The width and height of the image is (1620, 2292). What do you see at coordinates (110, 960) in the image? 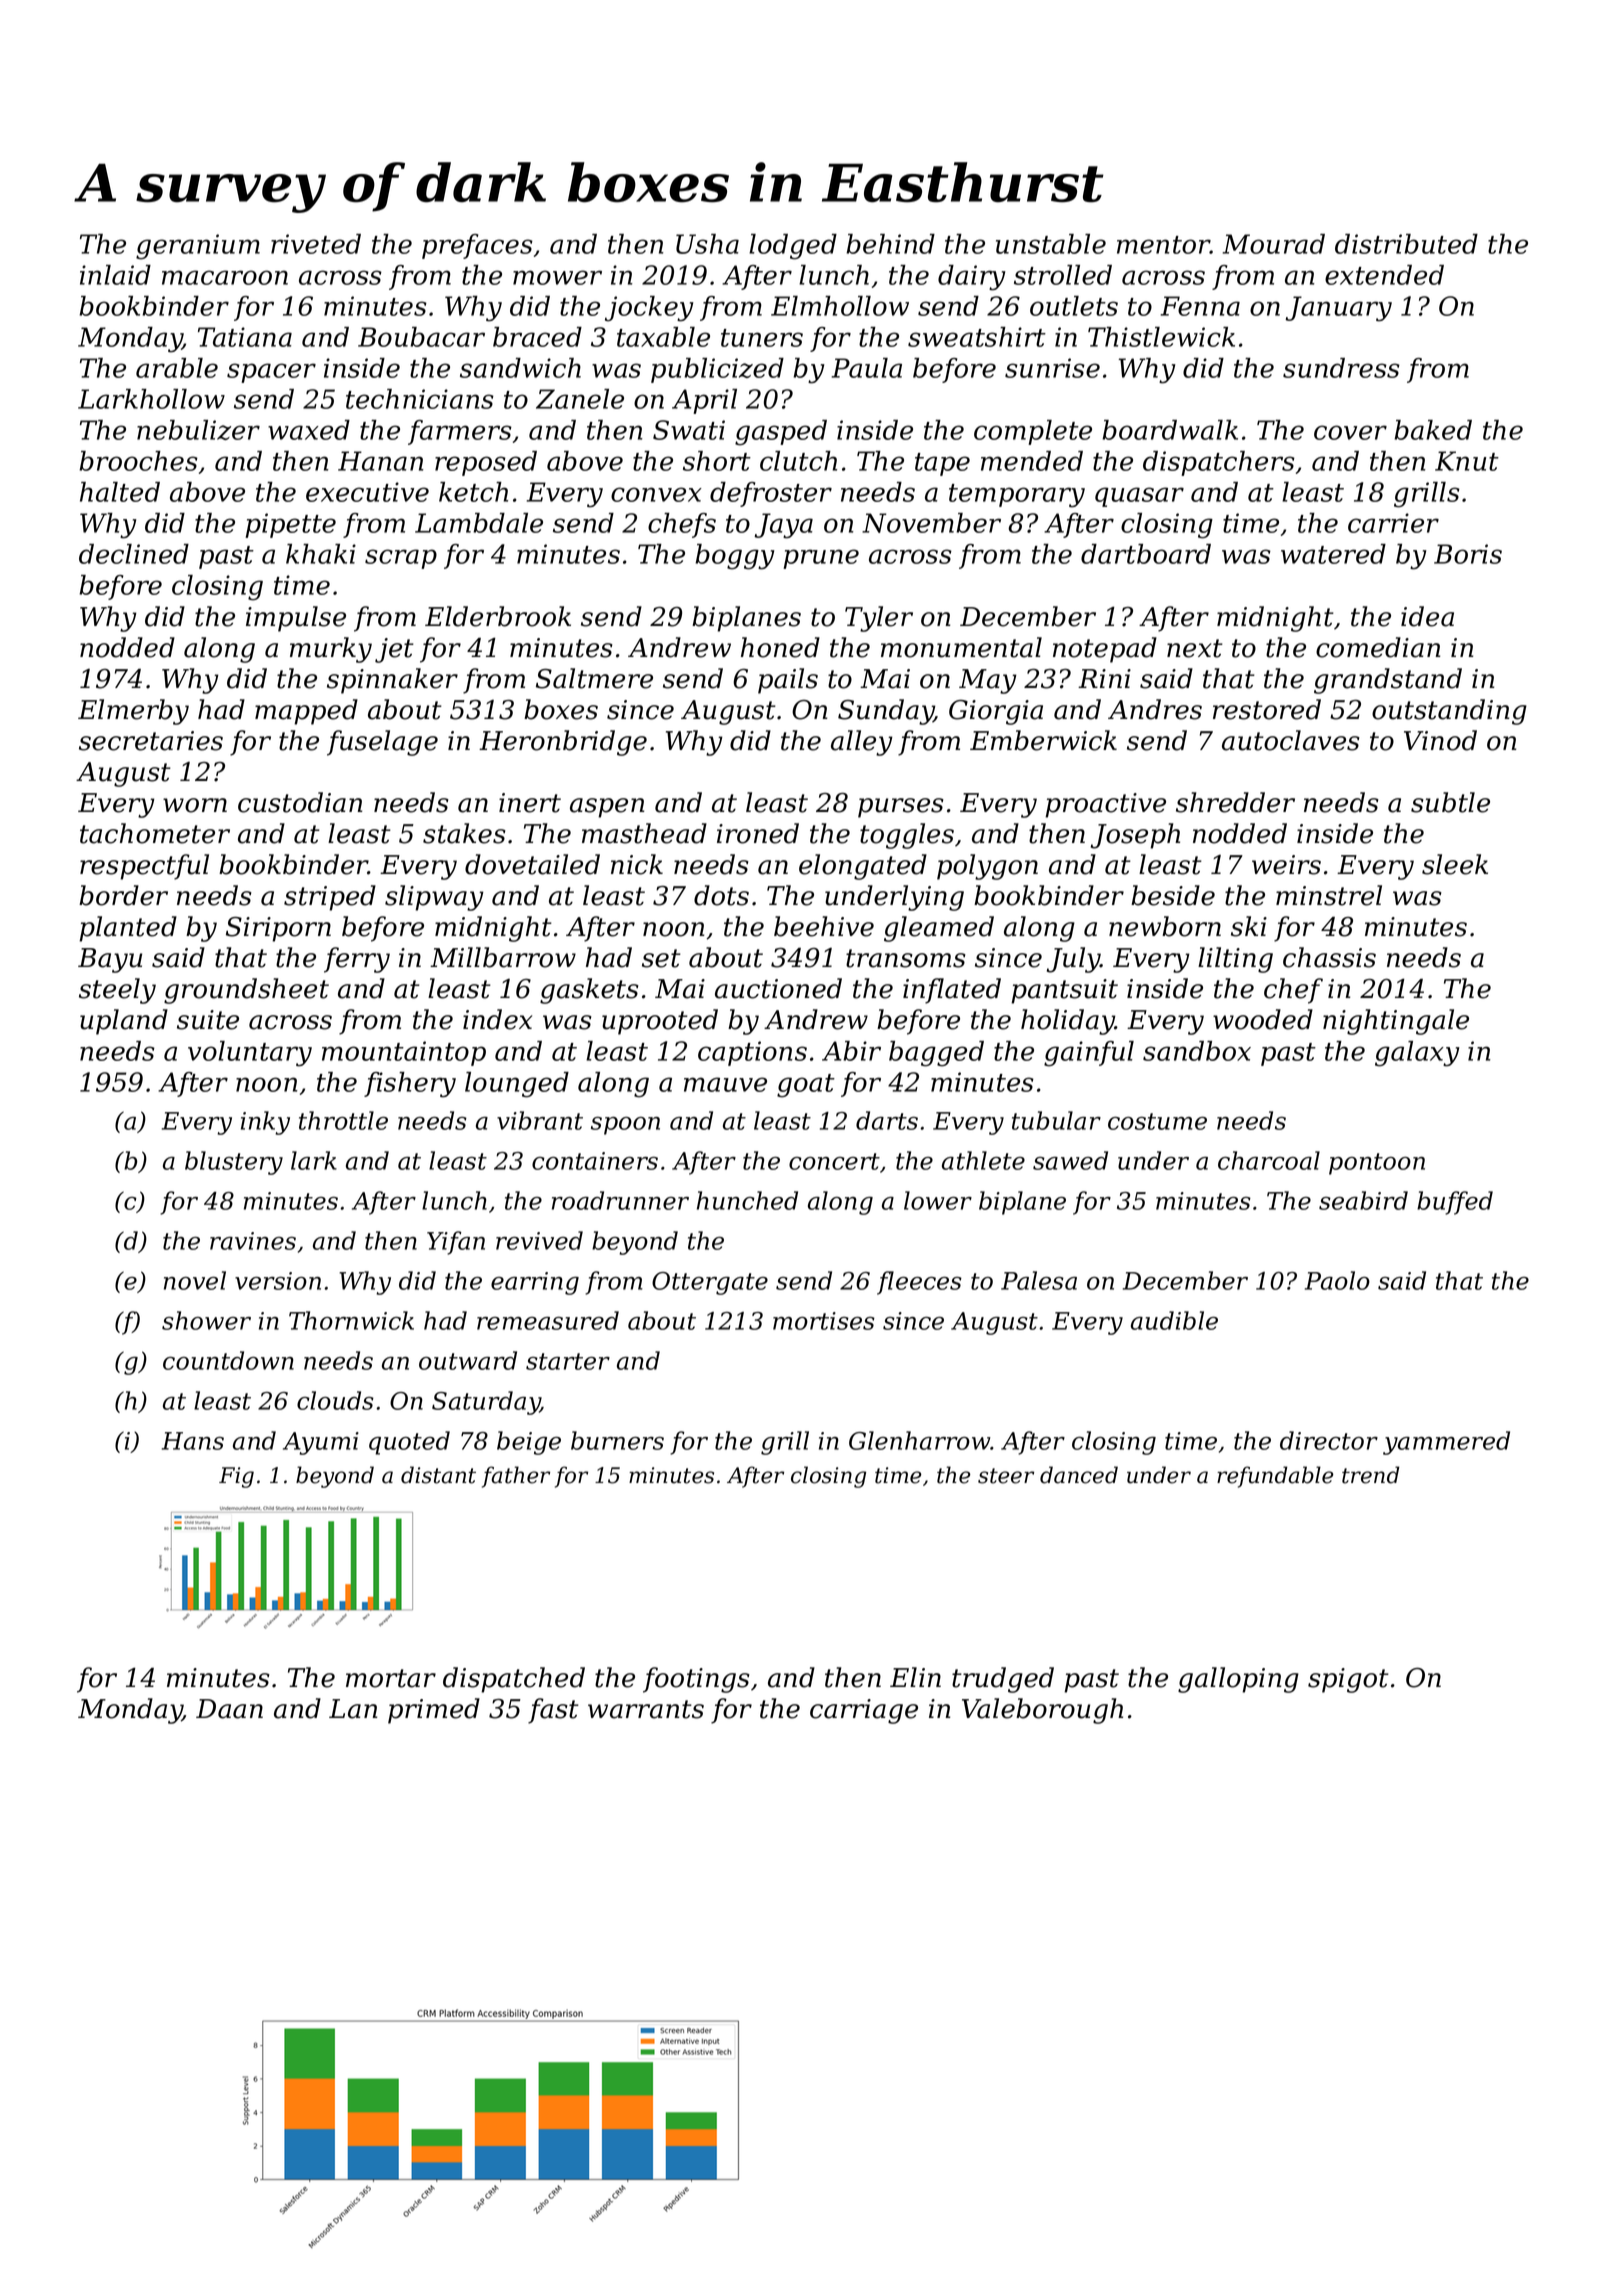
I see `Bayu` at bounding box center [110, 960].
